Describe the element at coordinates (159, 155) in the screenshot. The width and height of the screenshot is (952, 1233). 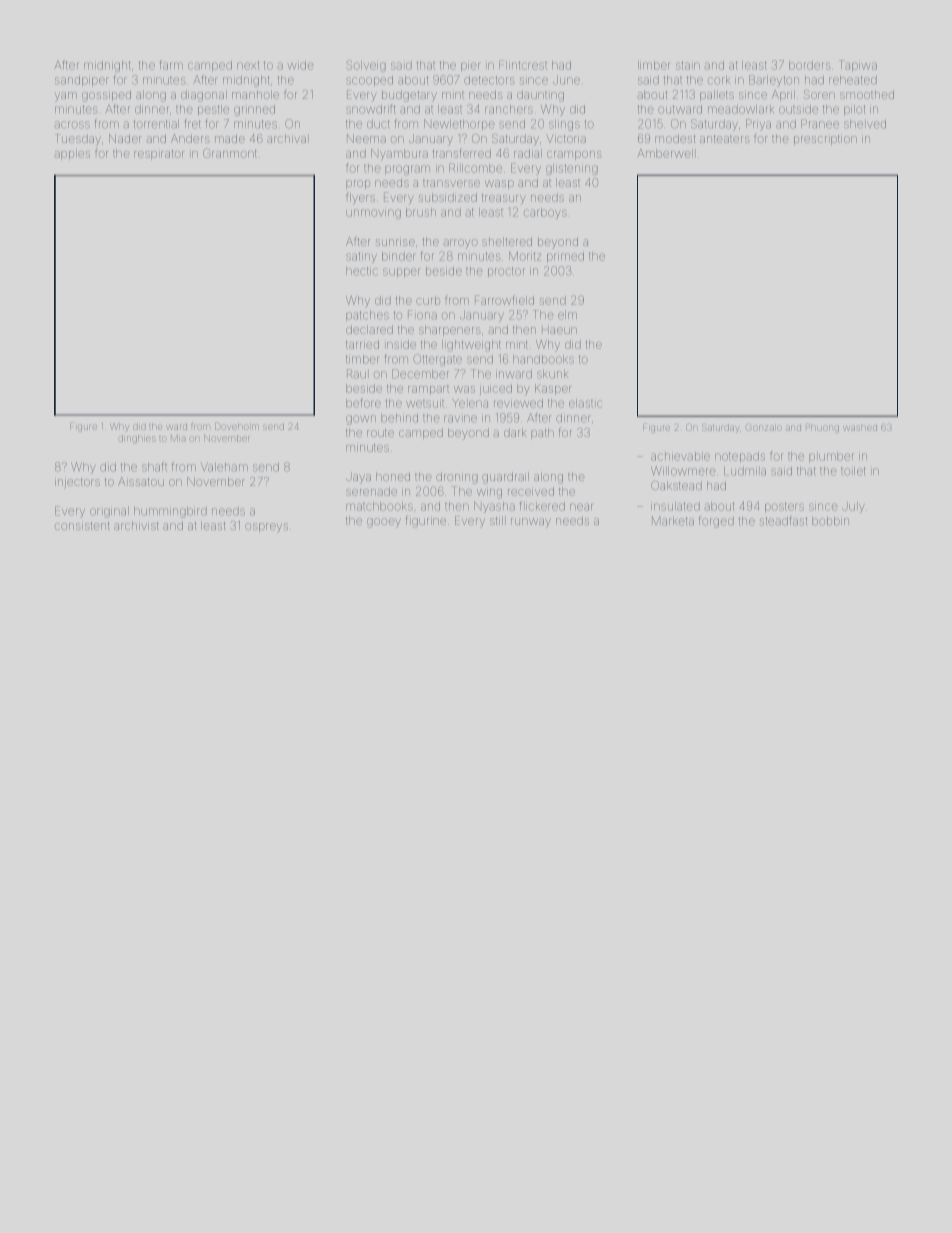
I see `respirator` at that location.
